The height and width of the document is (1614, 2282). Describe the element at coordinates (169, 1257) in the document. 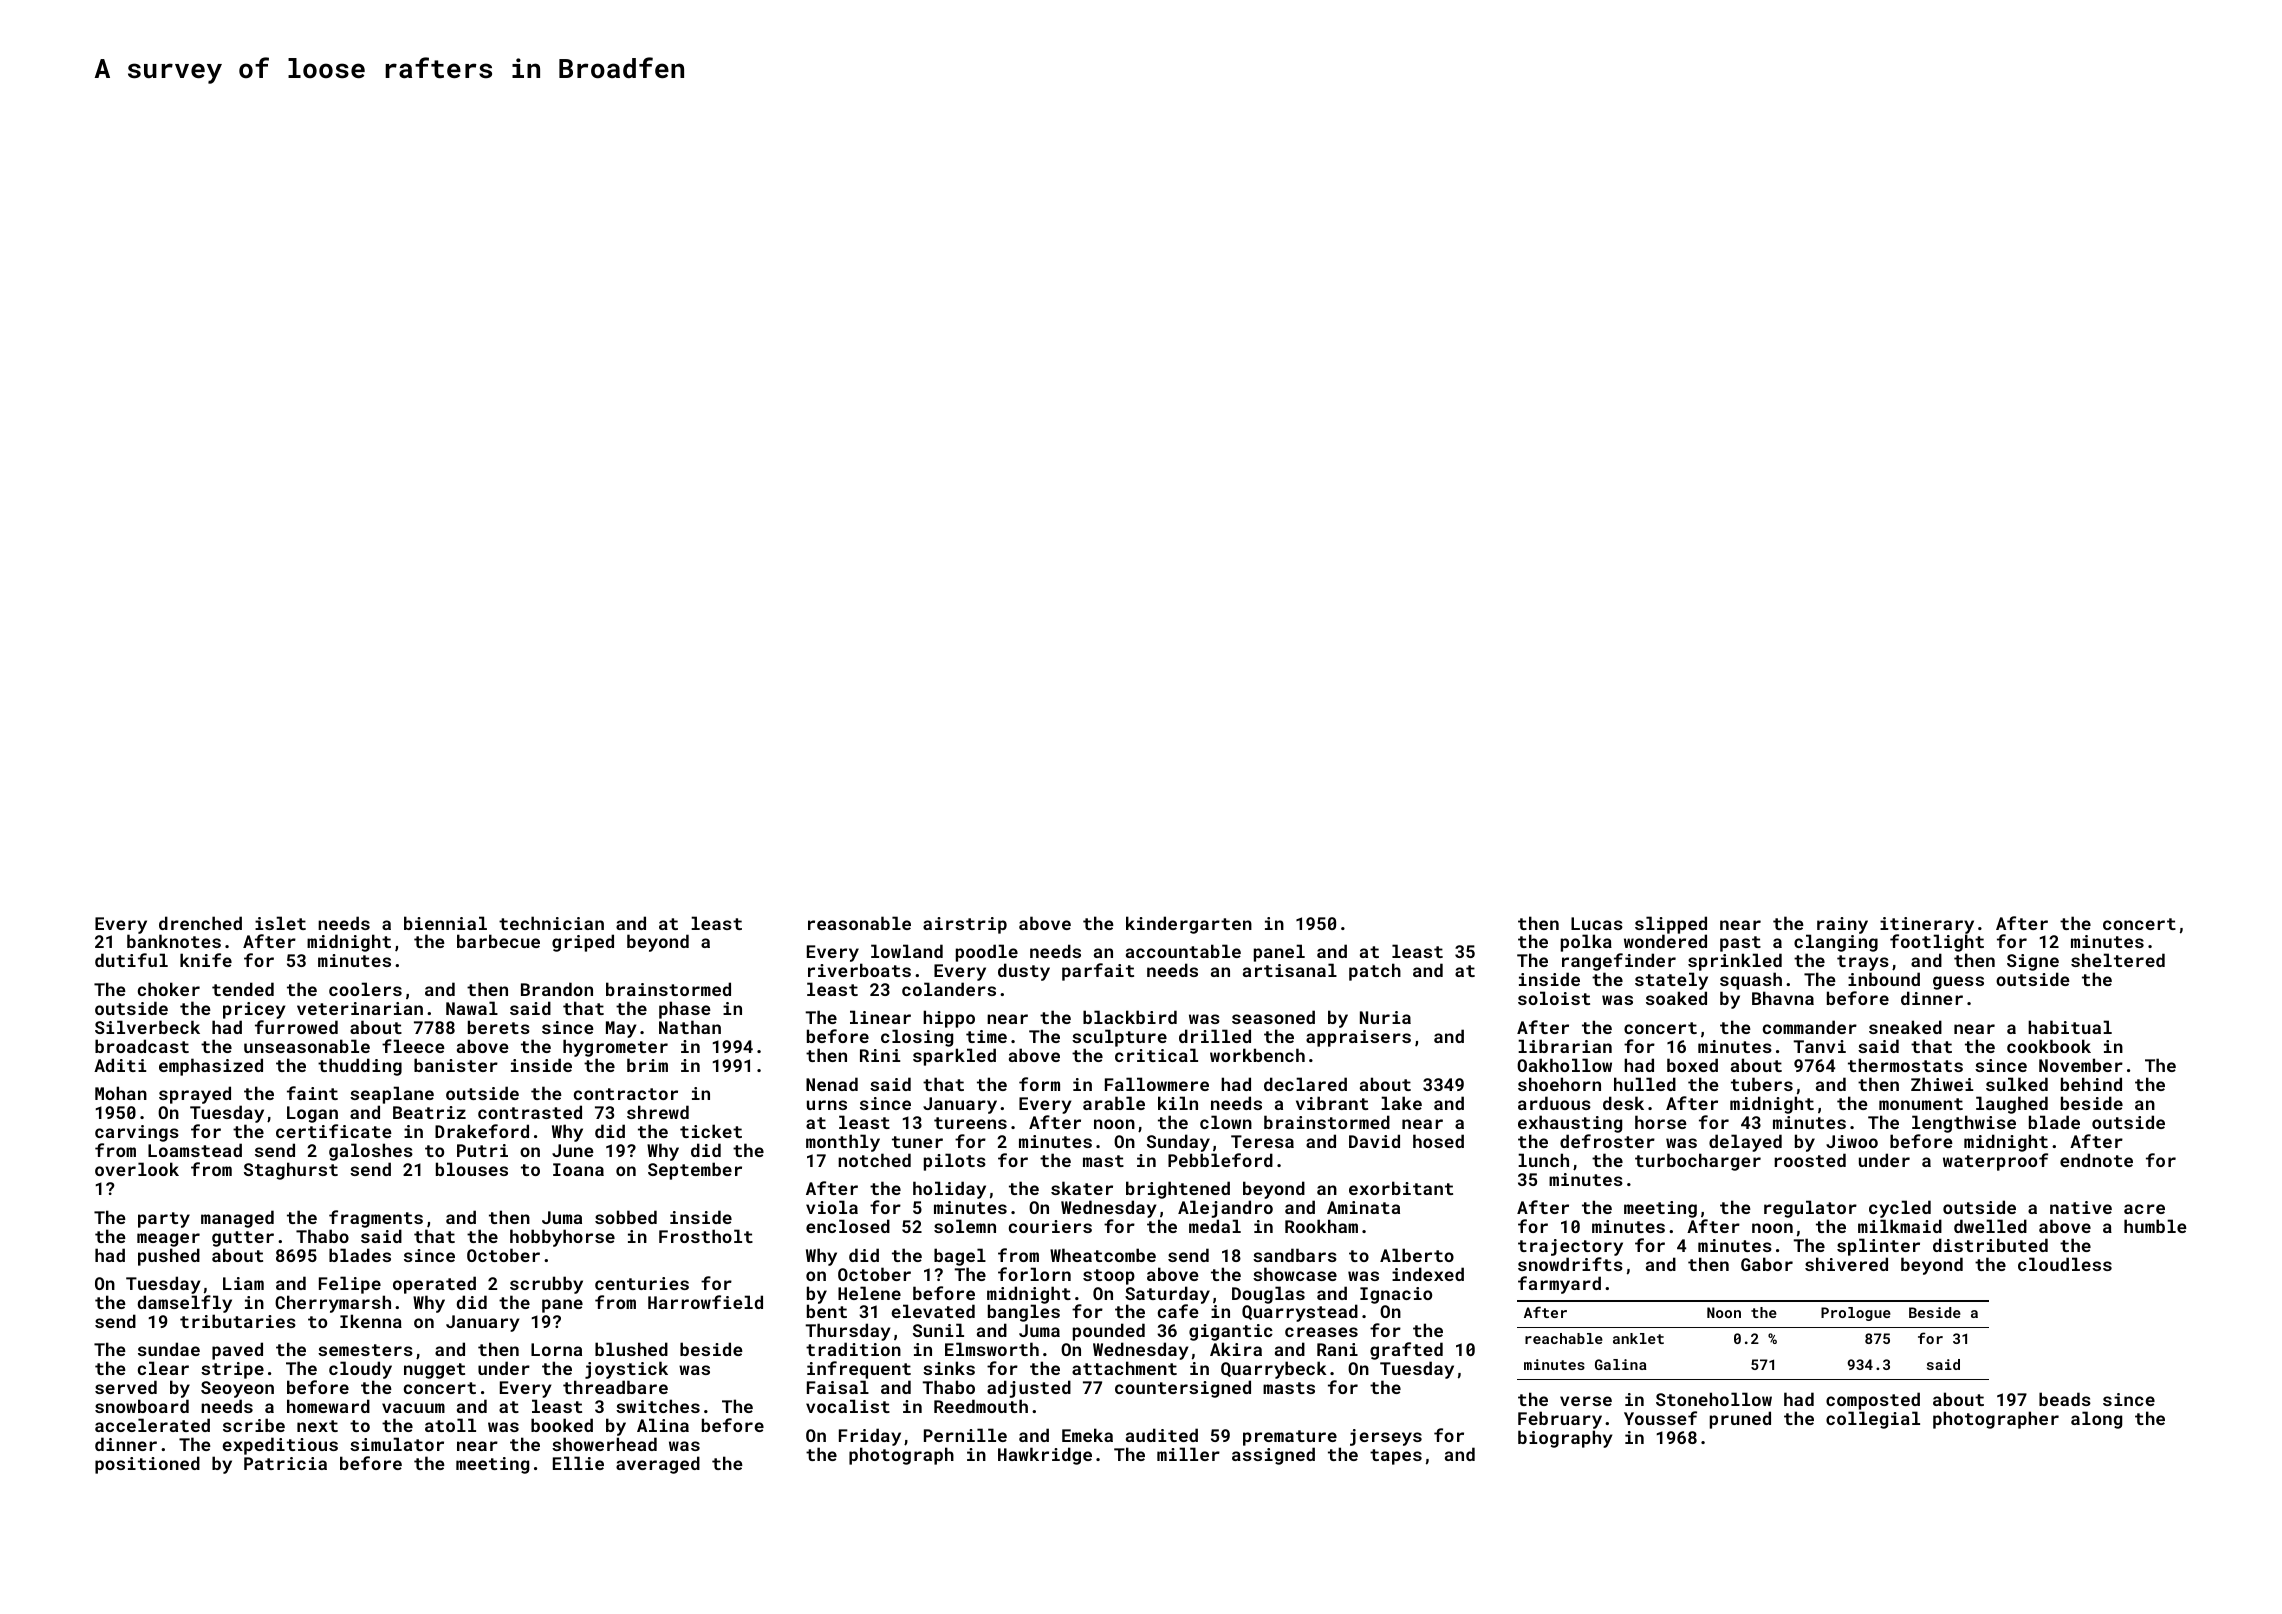

I see `pushed` at that location.
